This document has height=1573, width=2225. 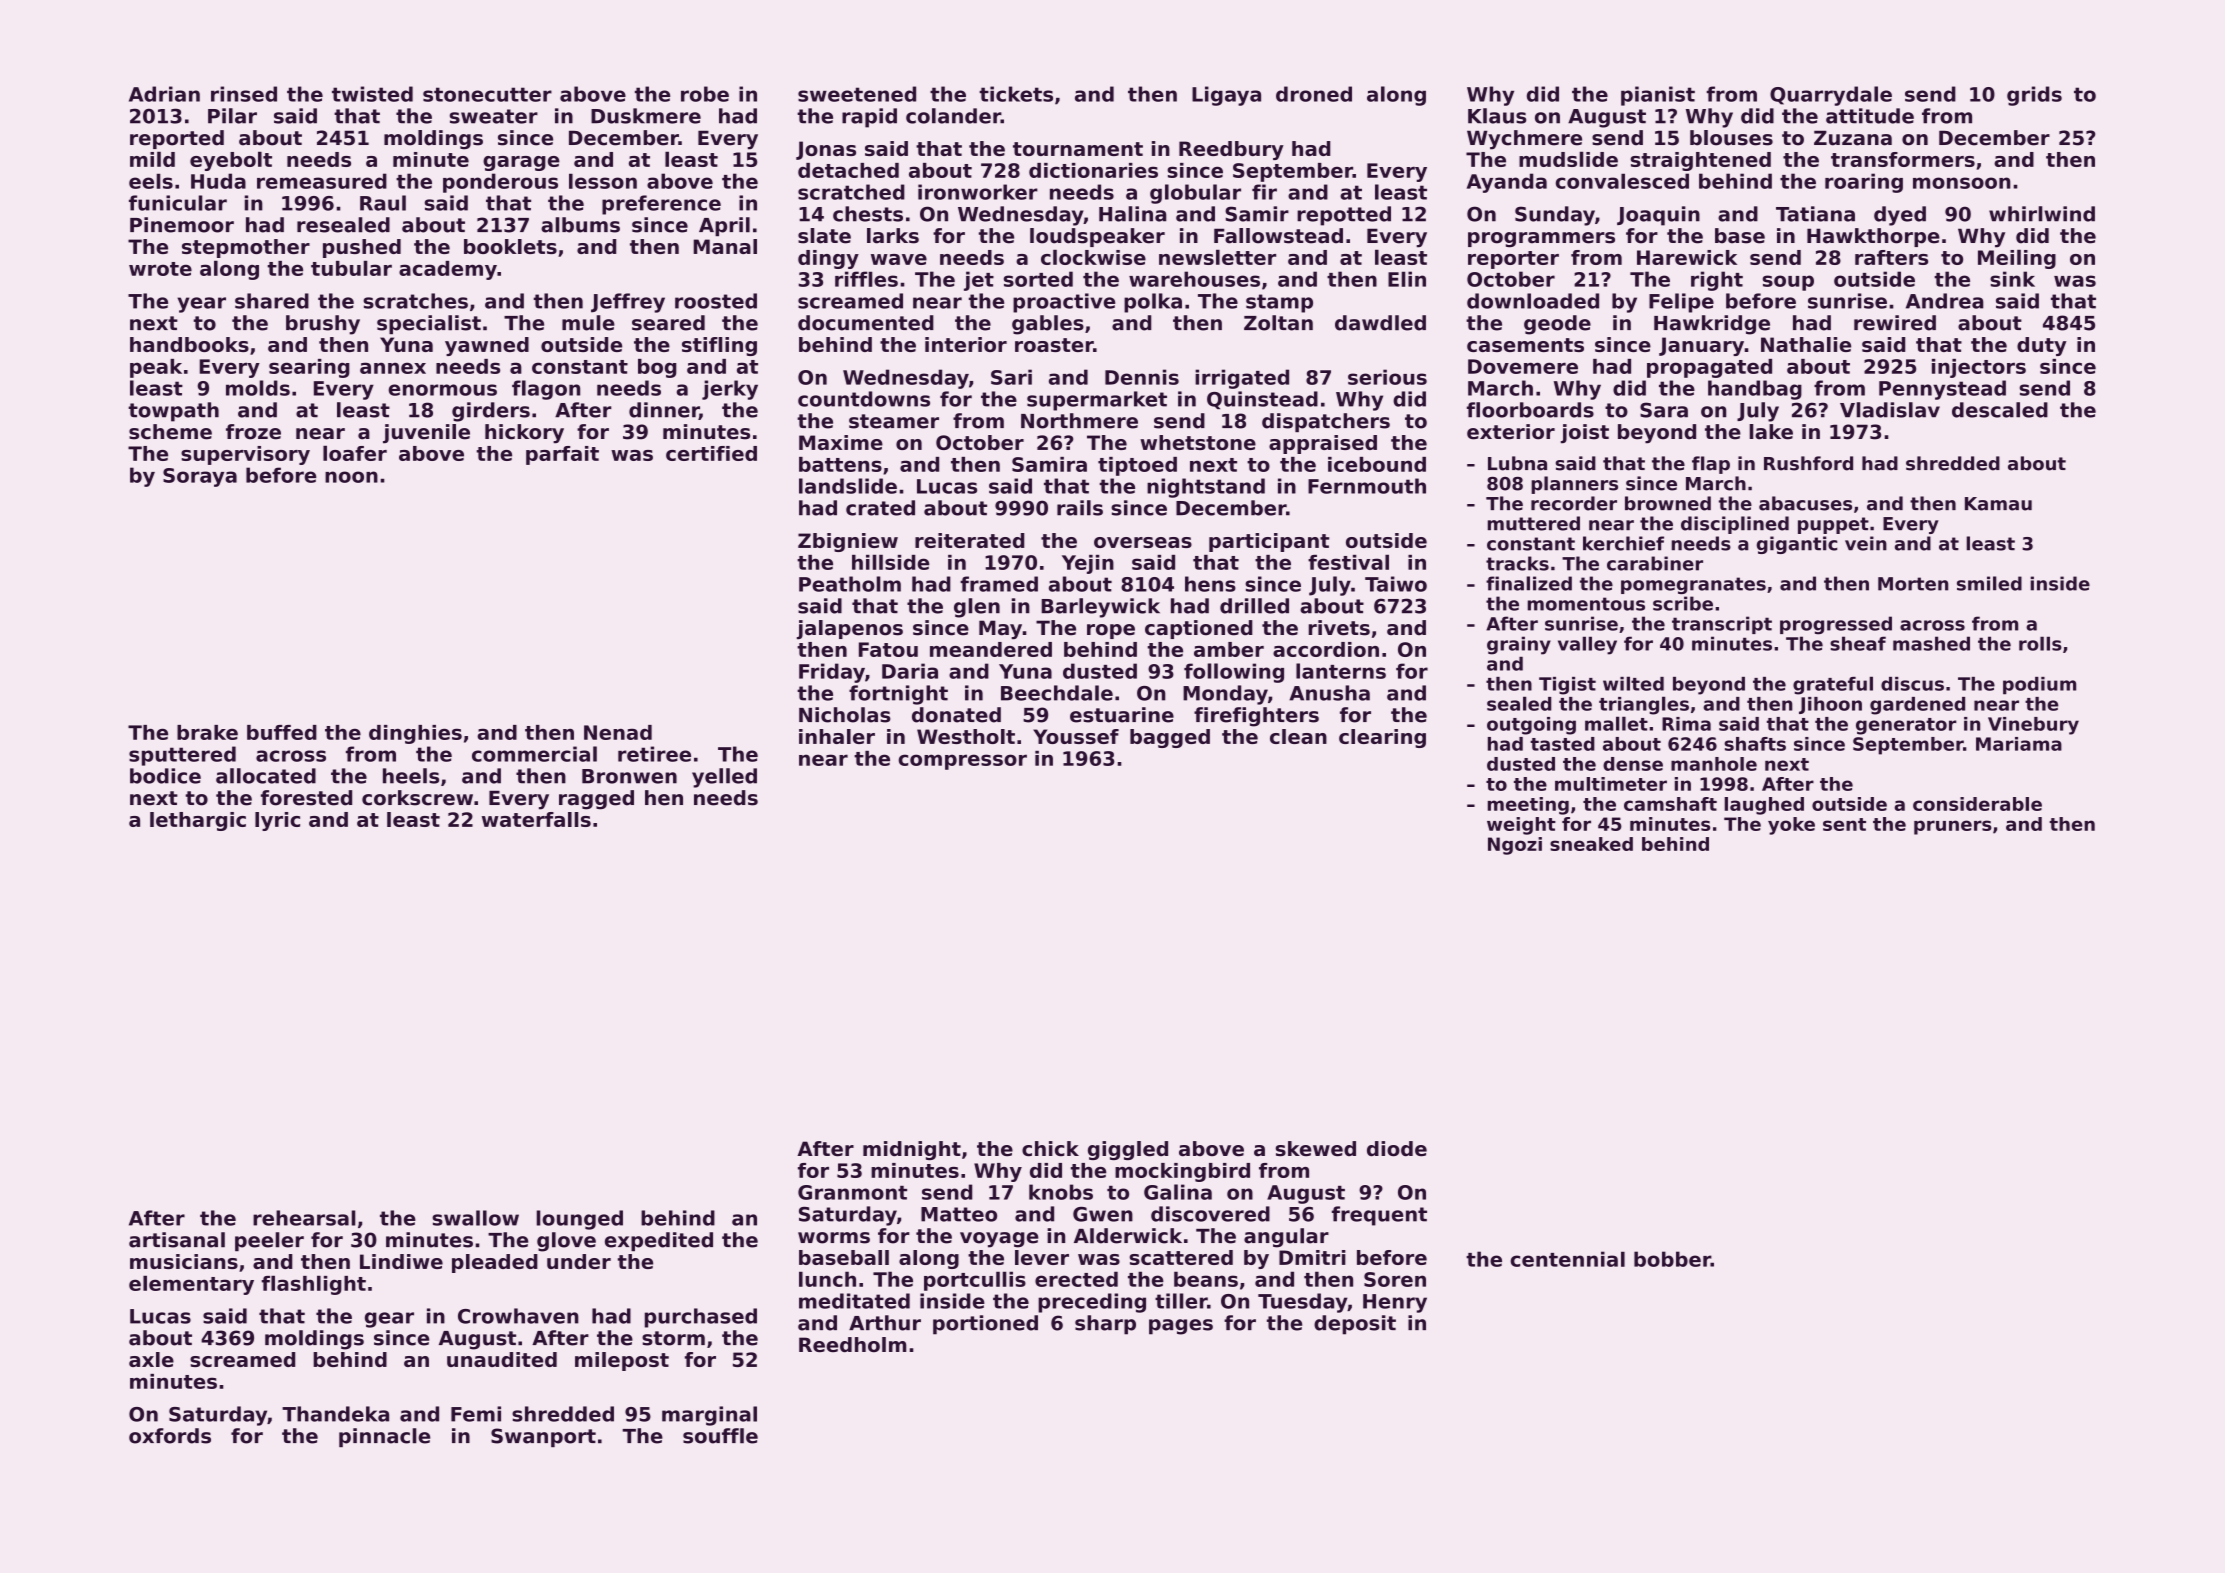 What do you see at coordinates (1791, 826) in the document?
I see `yoke` at bounding box center [1791, 826].
